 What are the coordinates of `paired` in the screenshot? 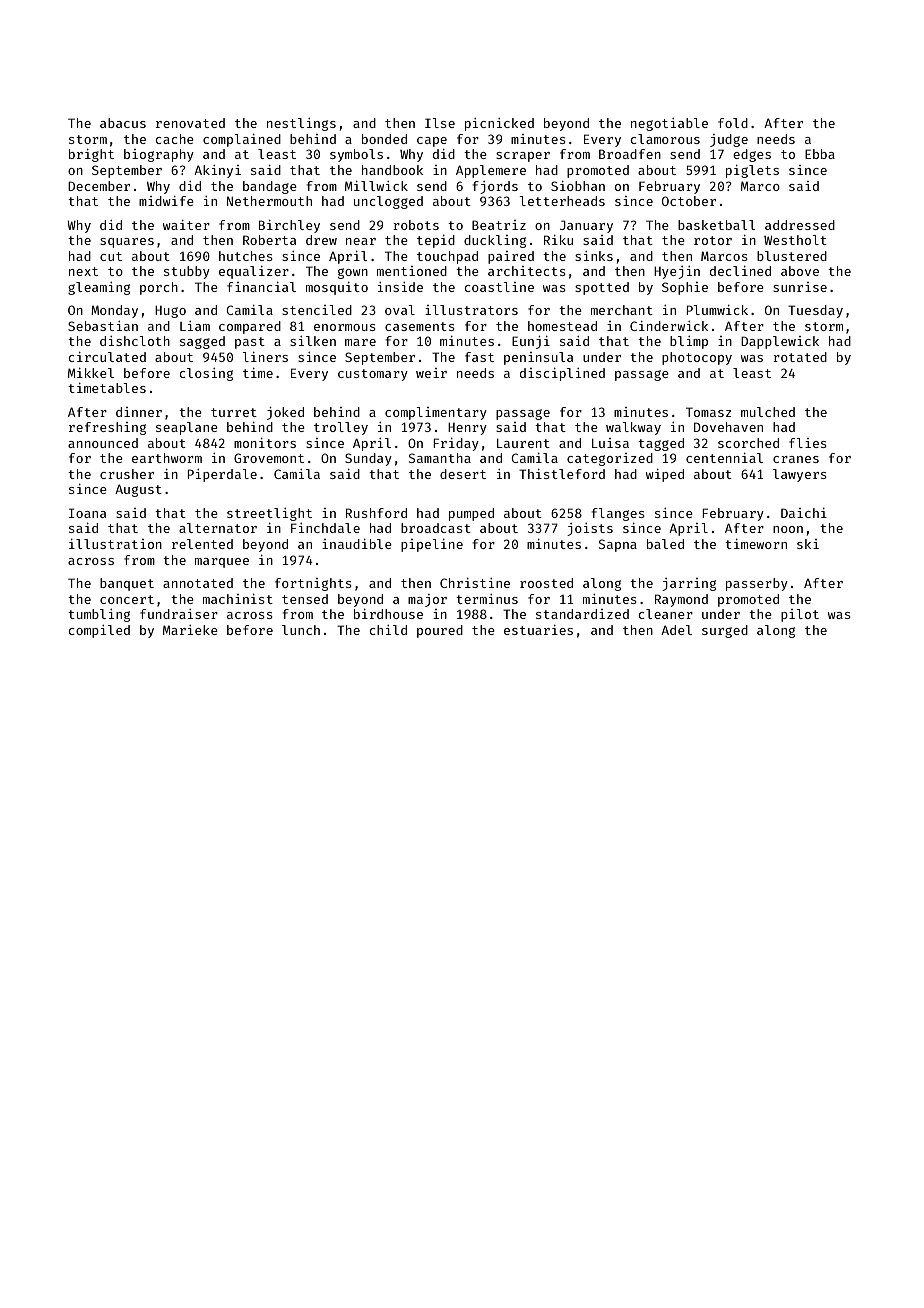 It's located at (511, 257).
